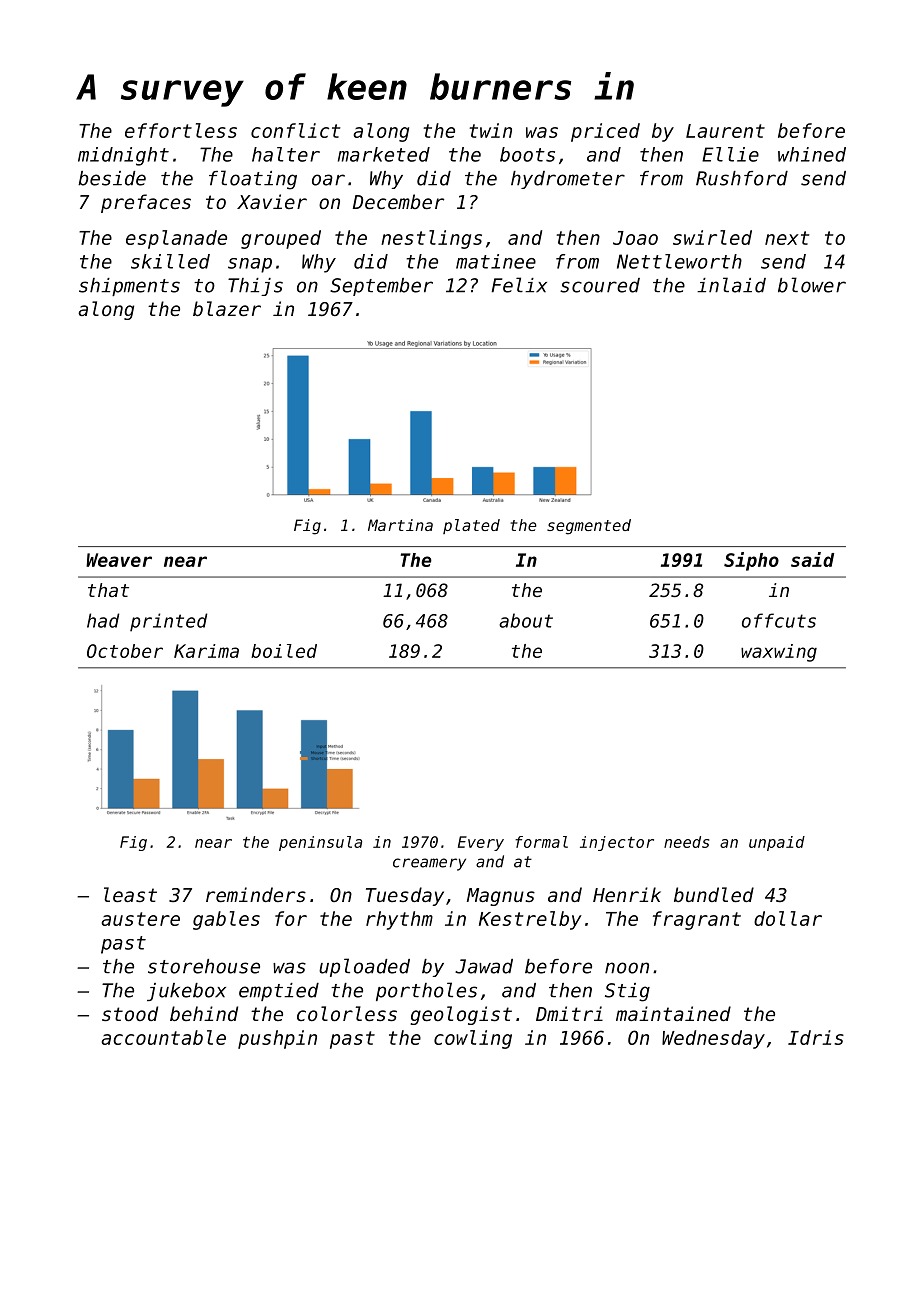  What do you see at coordinates (812, 559) in the document?
I see `said` at bounding box center [812, 559].
